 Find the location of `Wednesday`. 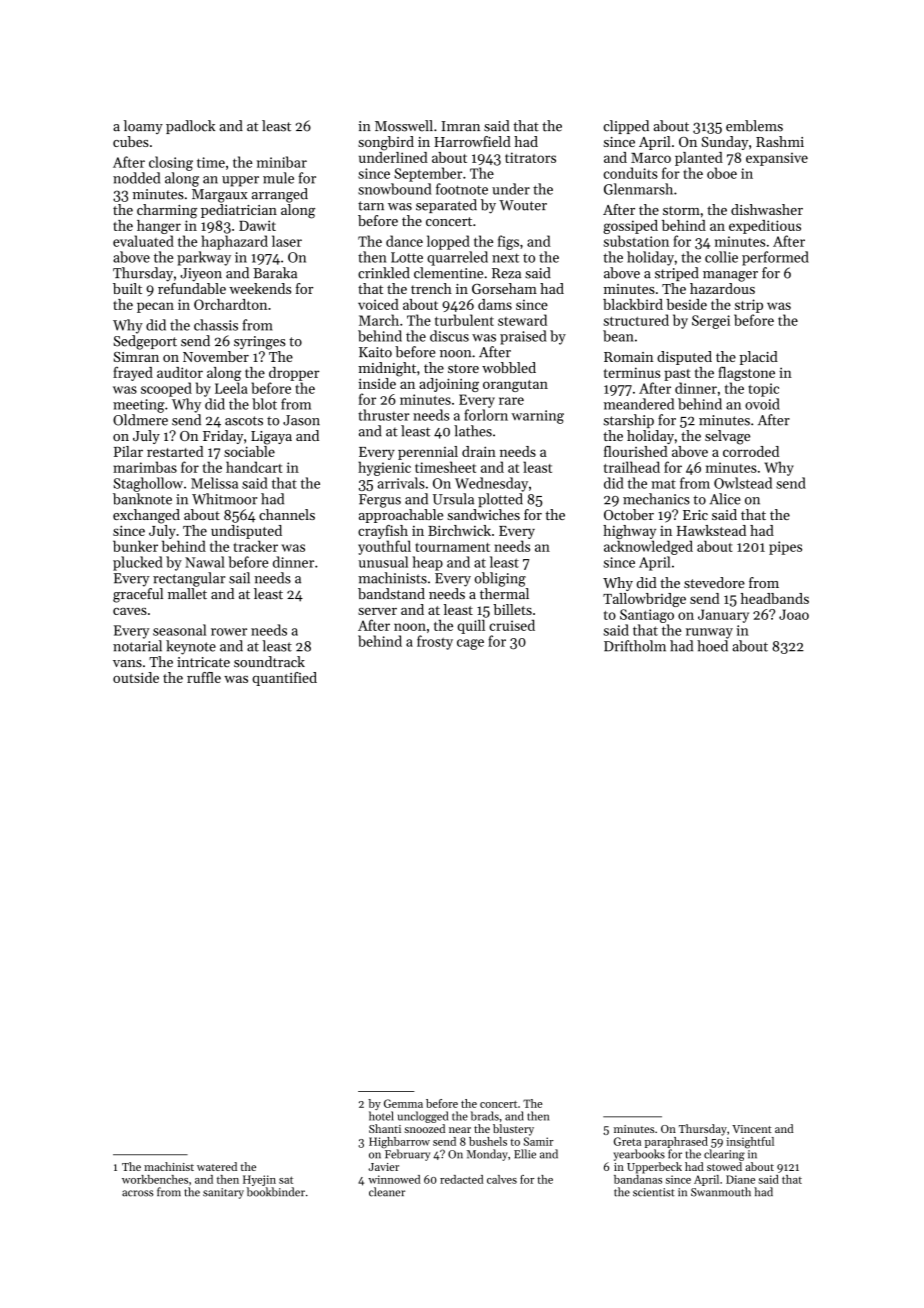

Wednesday is located at coordinates (491, 484).
